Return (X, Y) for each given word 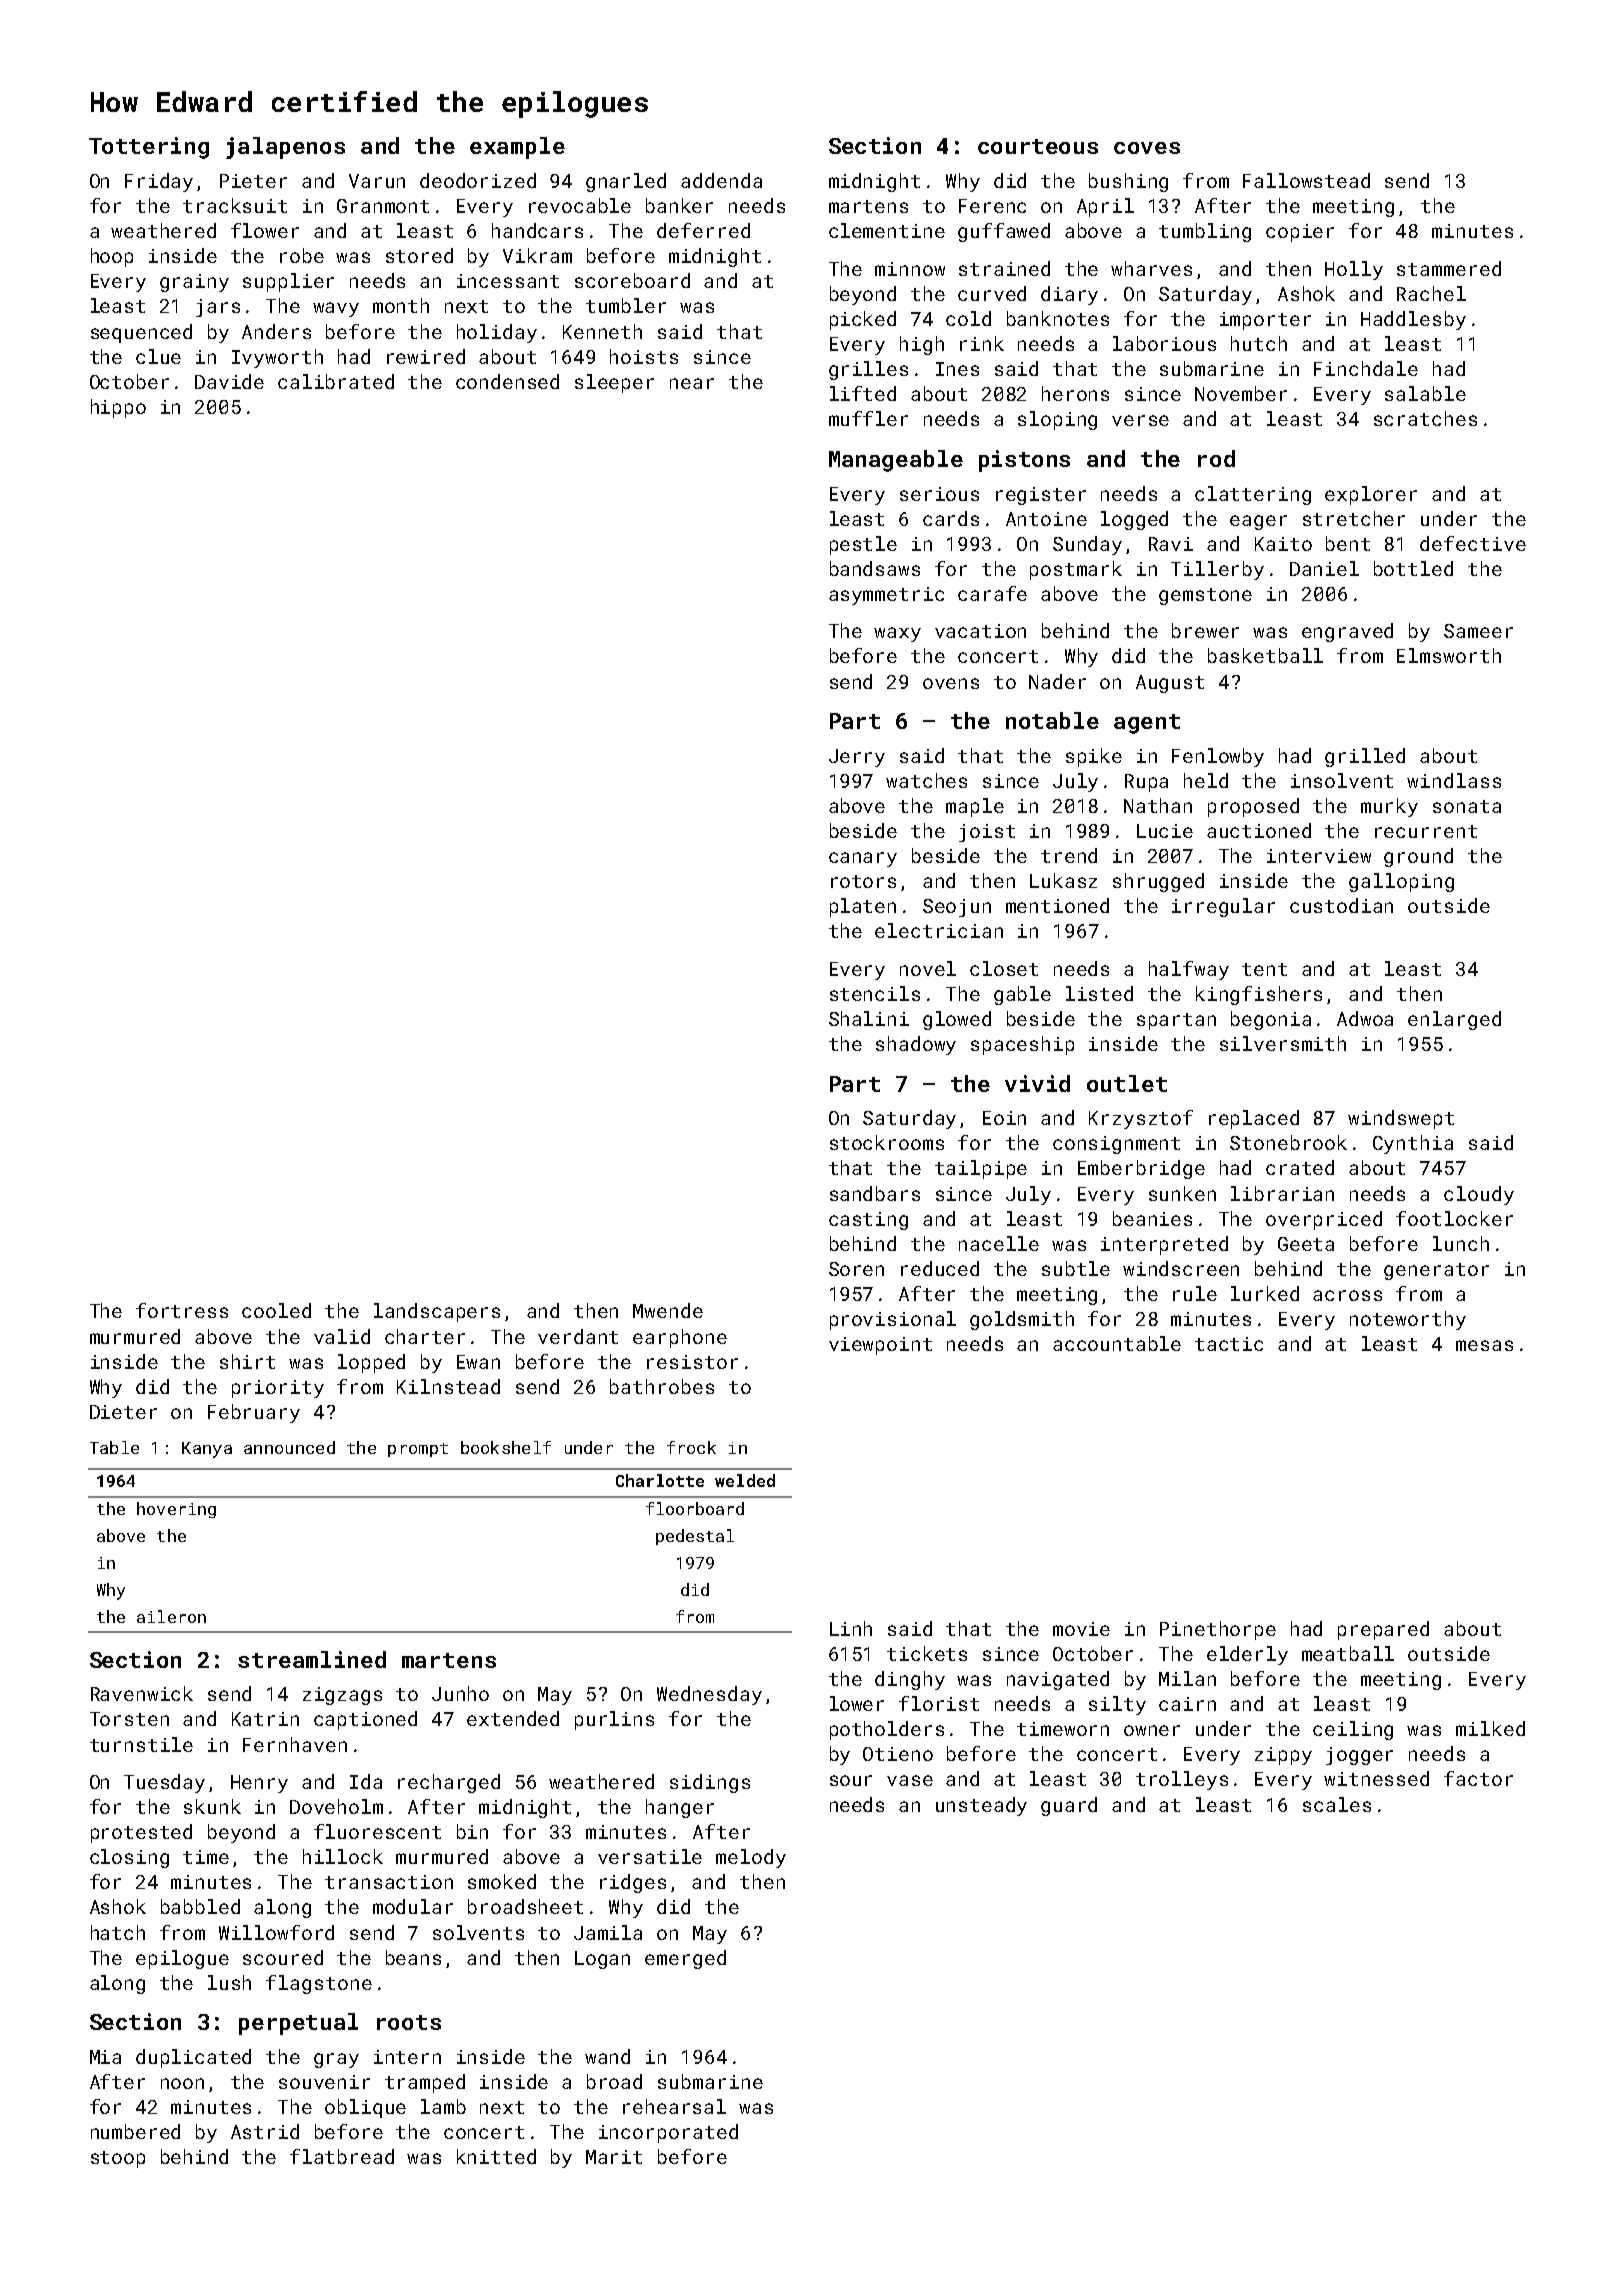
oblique (365, 2108)
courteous (1038, 146)
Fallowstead (1306, 180)
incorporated (668, 2133)
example (517, 148)
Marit (614, 2157)
